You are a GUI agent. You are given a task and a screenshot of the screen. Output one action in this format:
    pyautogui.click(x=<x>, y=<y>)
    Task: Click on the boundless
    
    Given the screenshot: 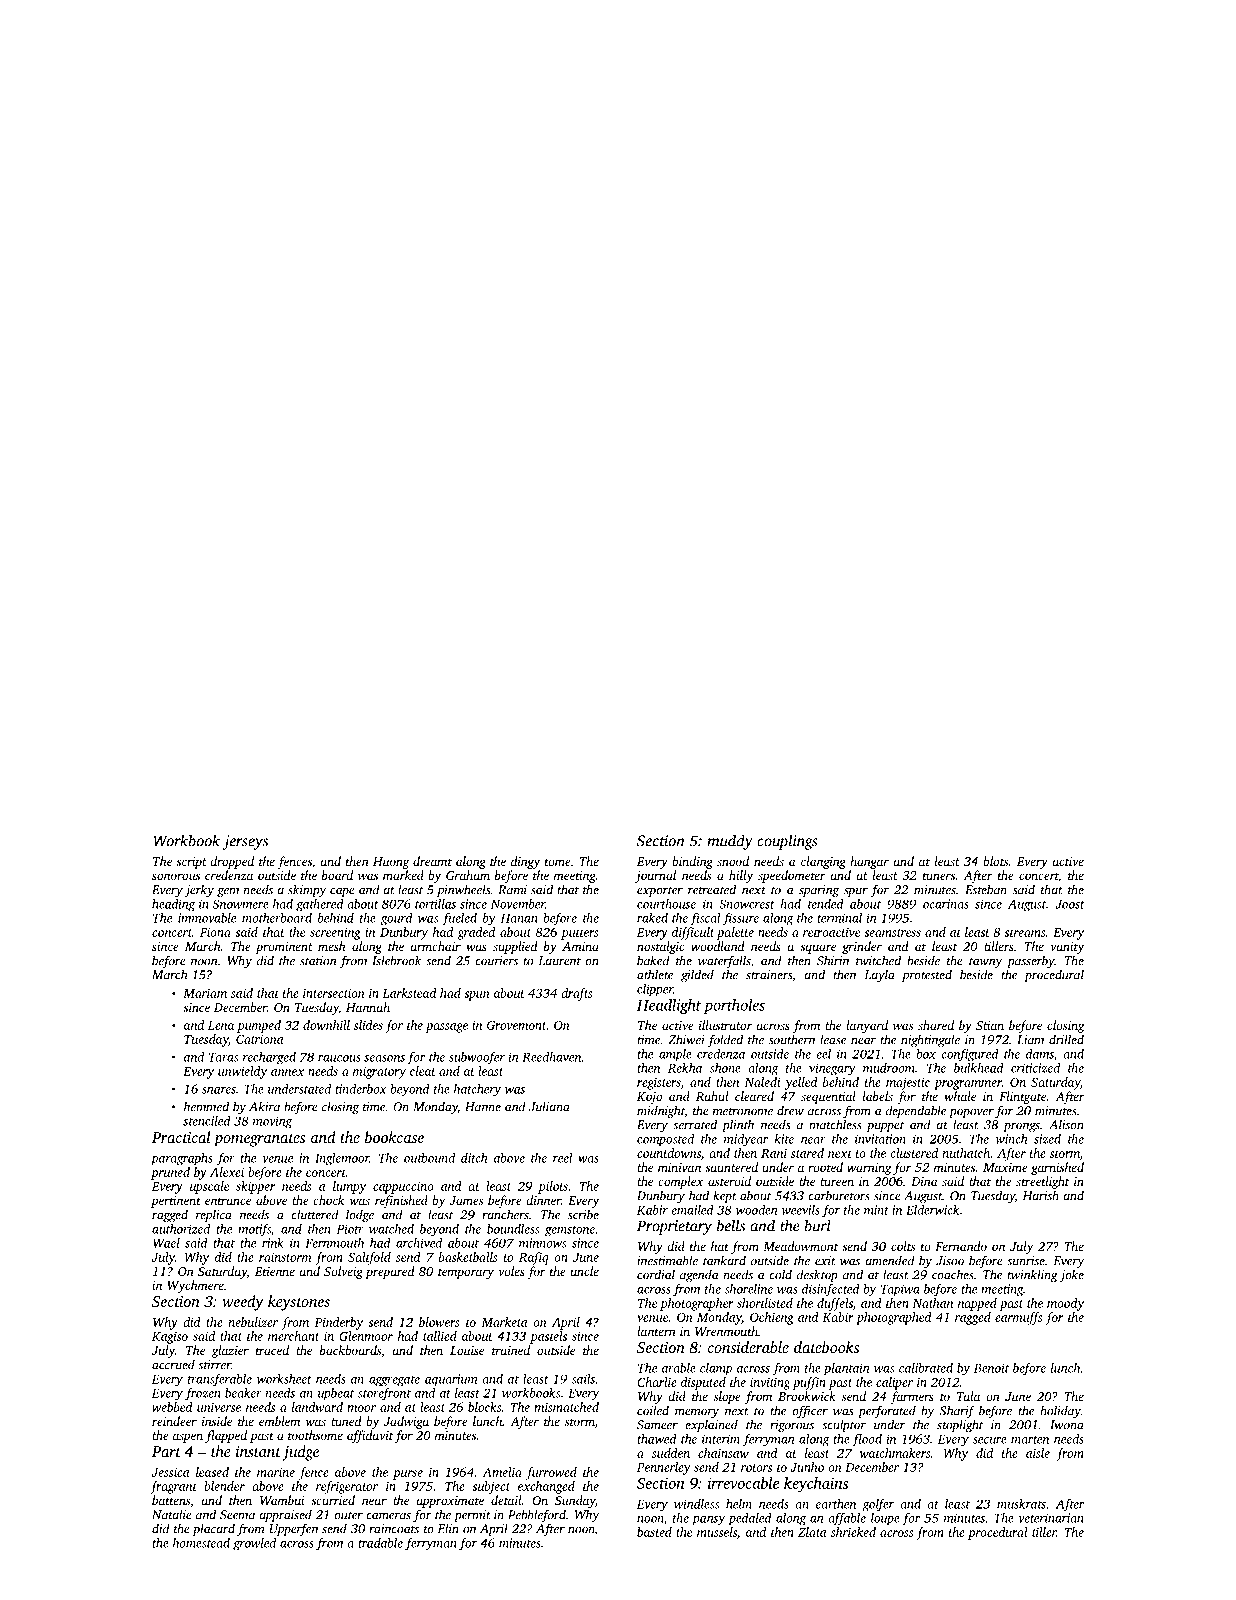 What is the action you would take?
    pyautogui.click(x=513, y=1229)
